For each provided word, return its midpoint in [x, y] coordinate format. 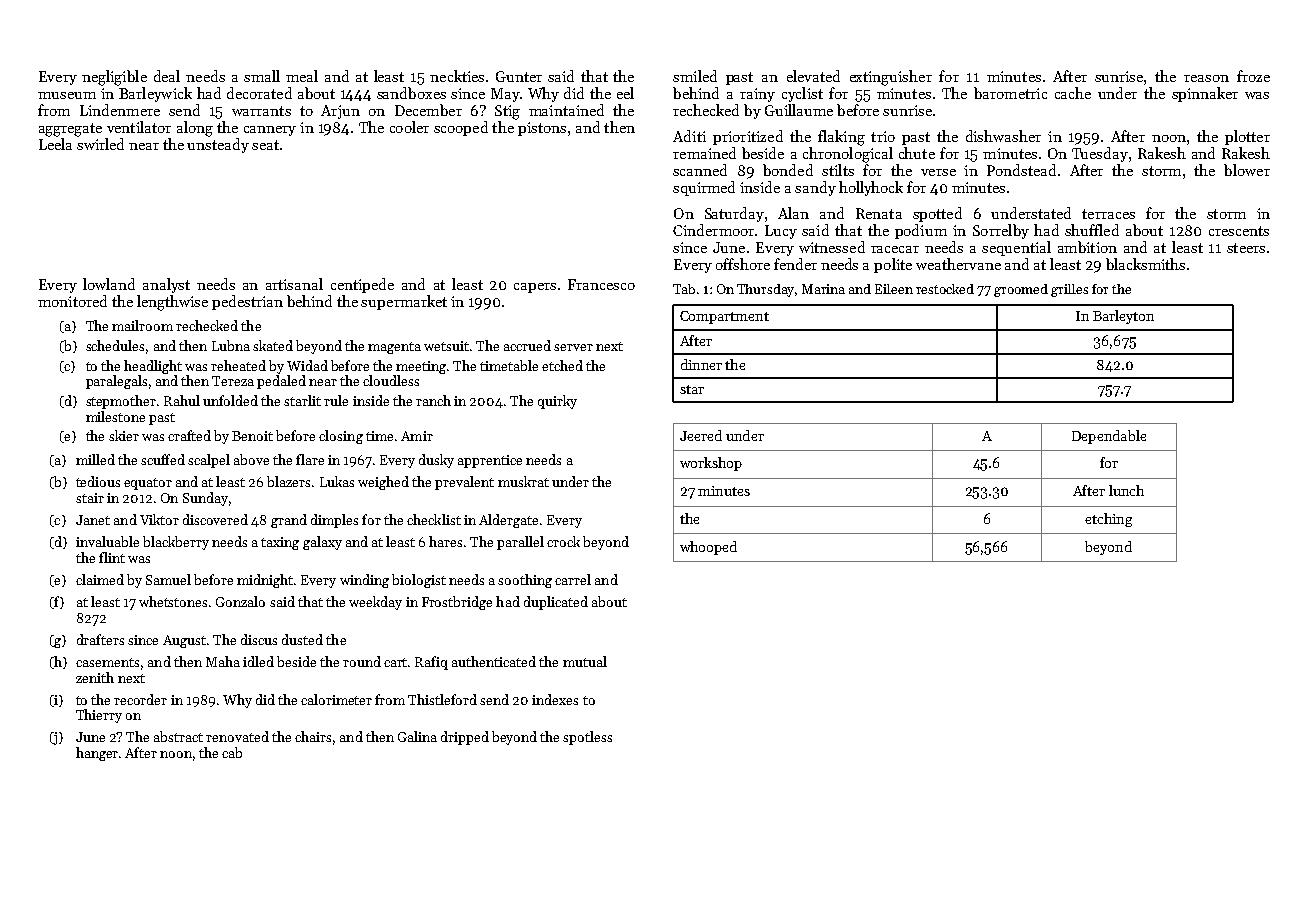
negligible [114, 78]
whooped [708, 548]
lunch [1126, 490]
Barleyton [1123, 317]
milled [95, 459]
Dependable [1109, 437]
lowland [109, 284]
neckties [457, 76]
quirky [557, 402]
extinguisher [891, 78]
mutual [585, 661]
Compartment [724, 317]
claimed [100, 579]
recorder [140, 699]
